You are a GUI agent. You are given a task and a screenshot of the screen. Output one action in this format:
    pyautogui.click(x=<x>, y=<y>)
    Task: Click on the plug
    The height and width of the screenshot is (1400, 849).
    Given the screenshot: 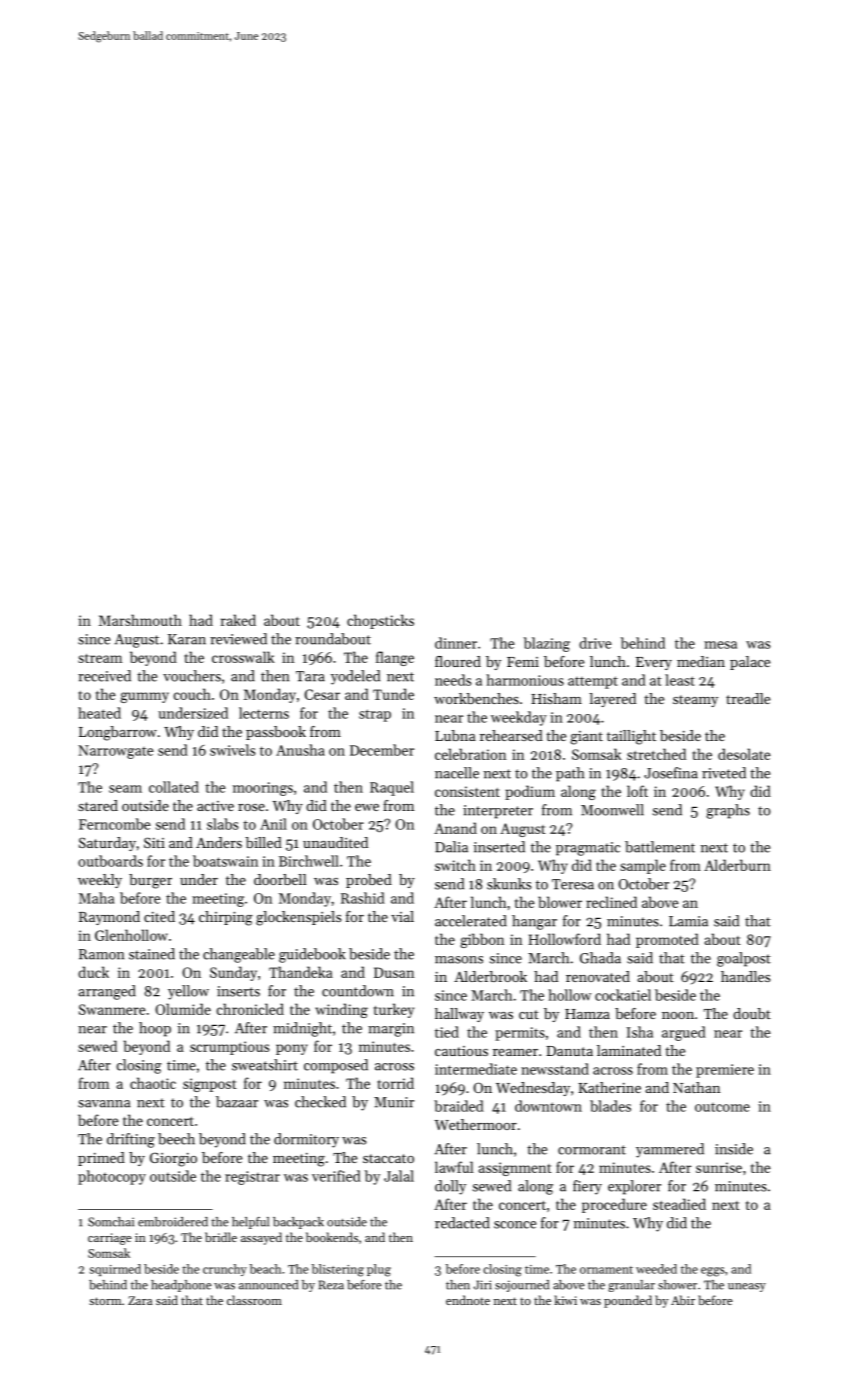 What is the action you would take?
    pyautogui.click(x=379, y=1270)
